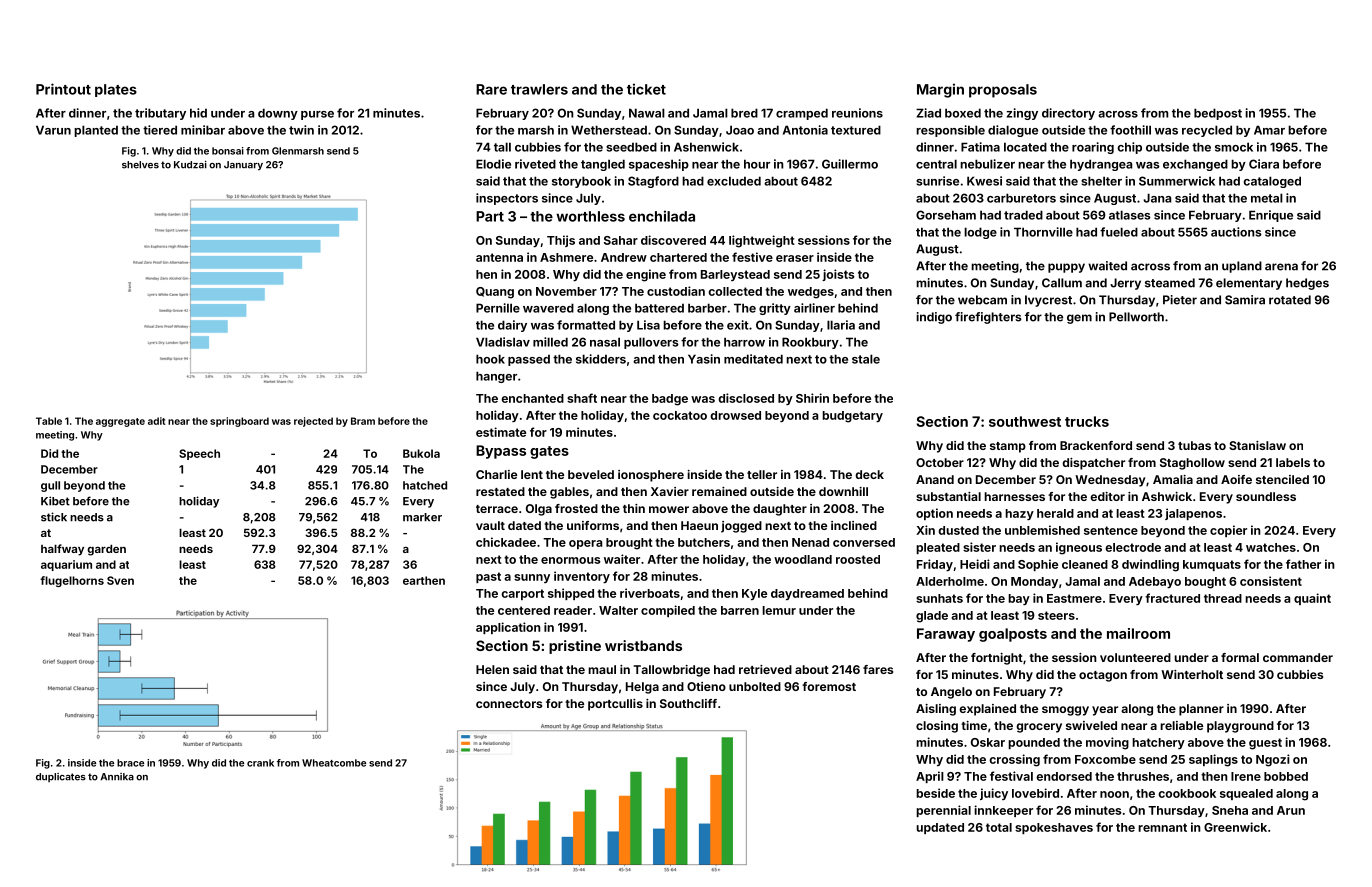 The height and width of the screenshot is (887, 1372). What do you see at coordinates (96, 131) in the screenshot?
I see `planted` at bounding box center [96, 131].
